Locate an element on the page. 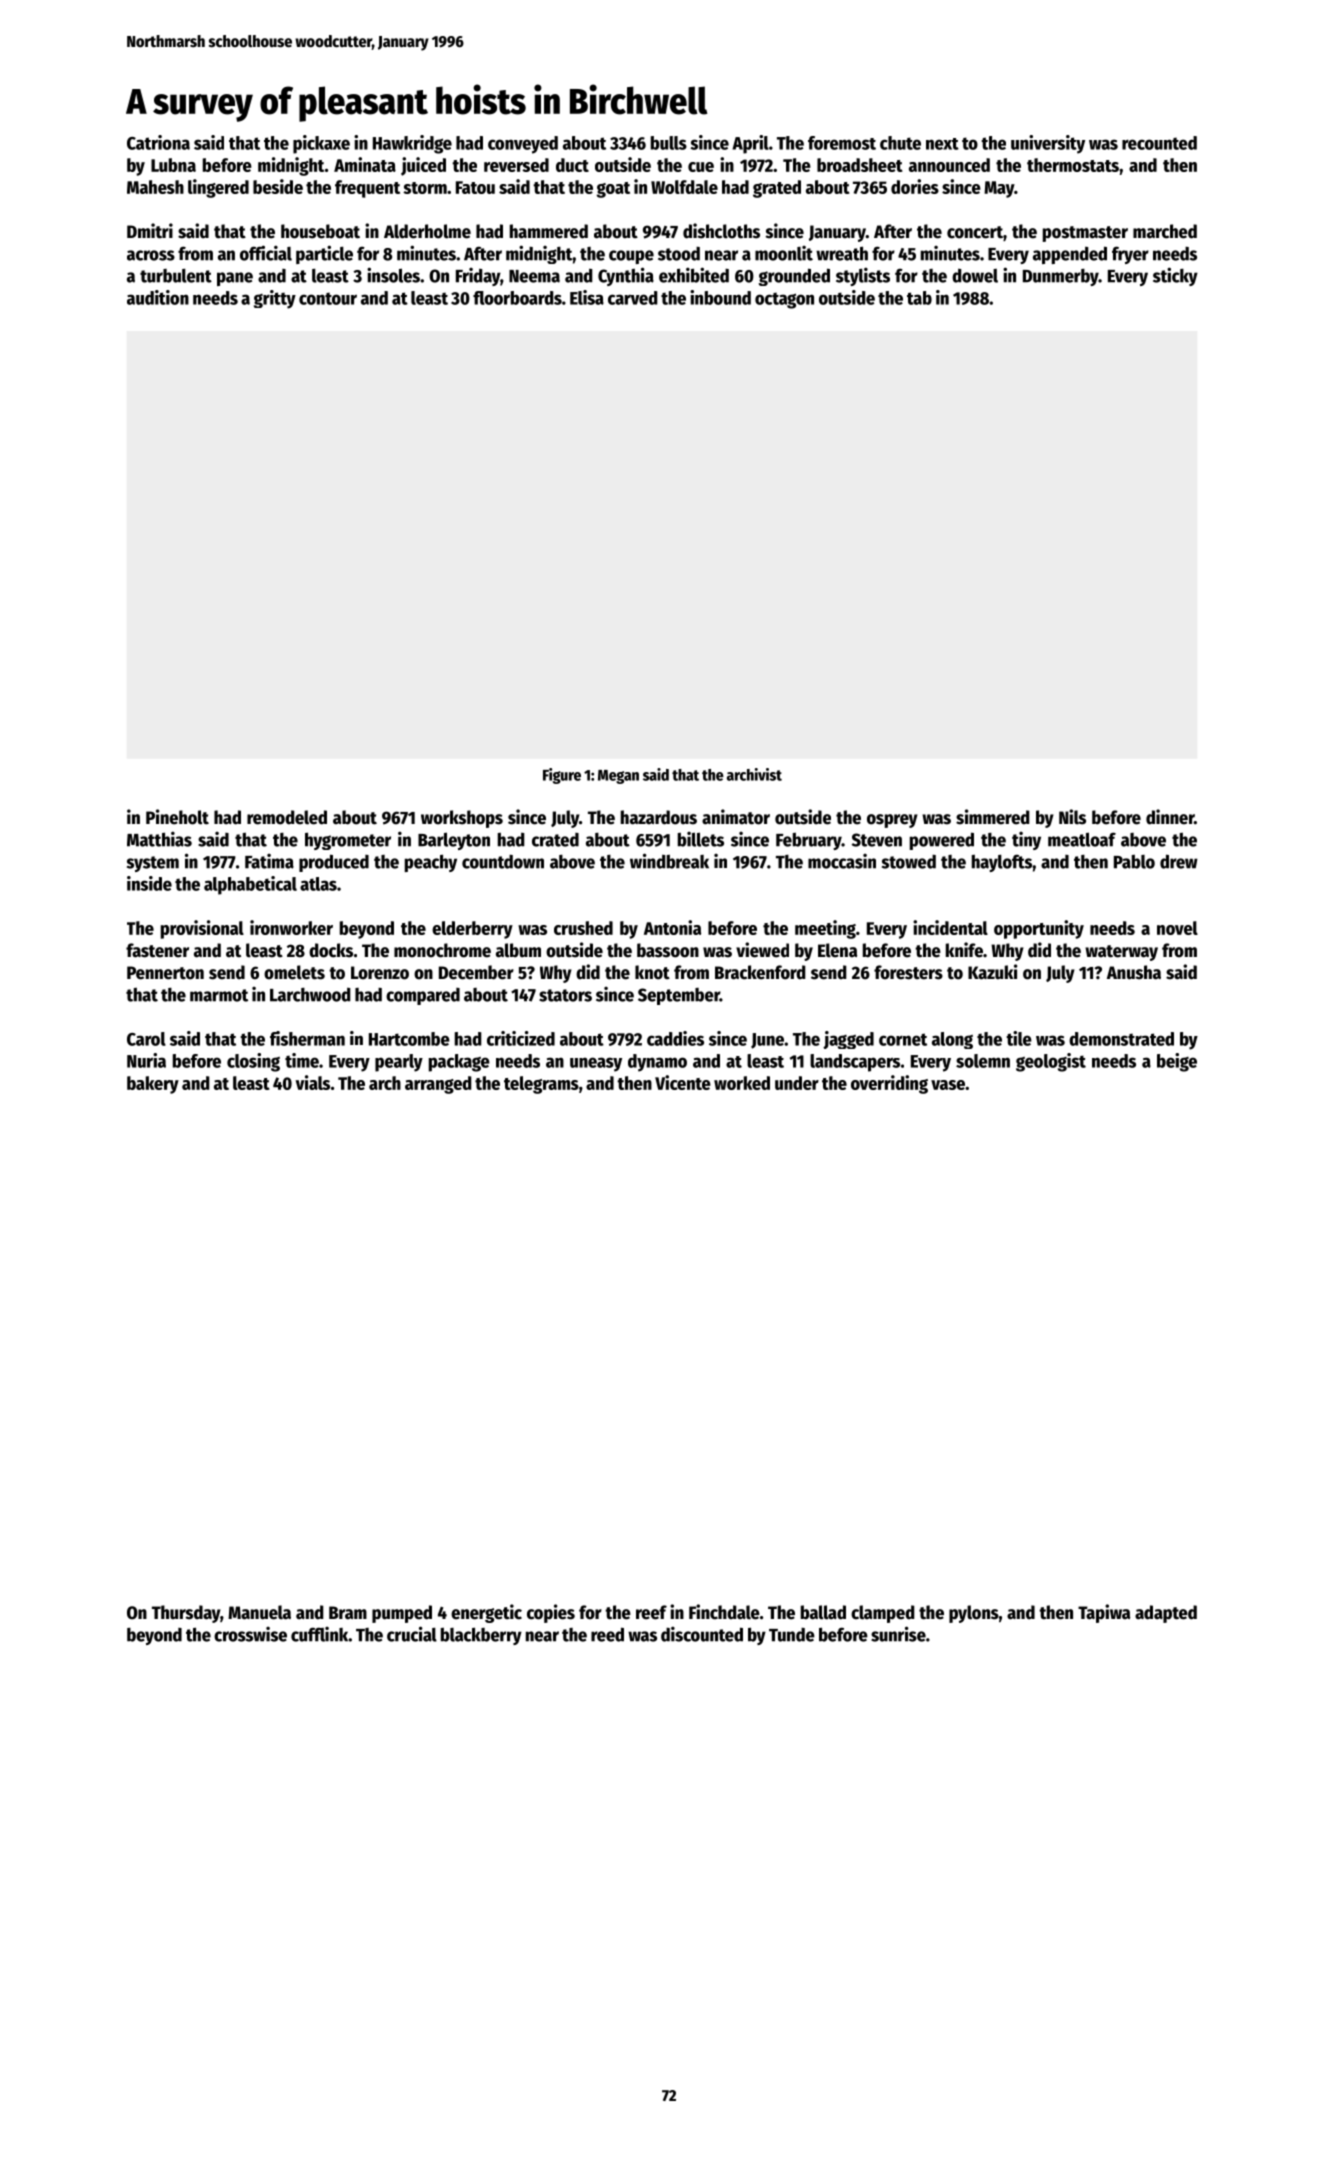  Vicente is located at coordinates (683, 1082).
